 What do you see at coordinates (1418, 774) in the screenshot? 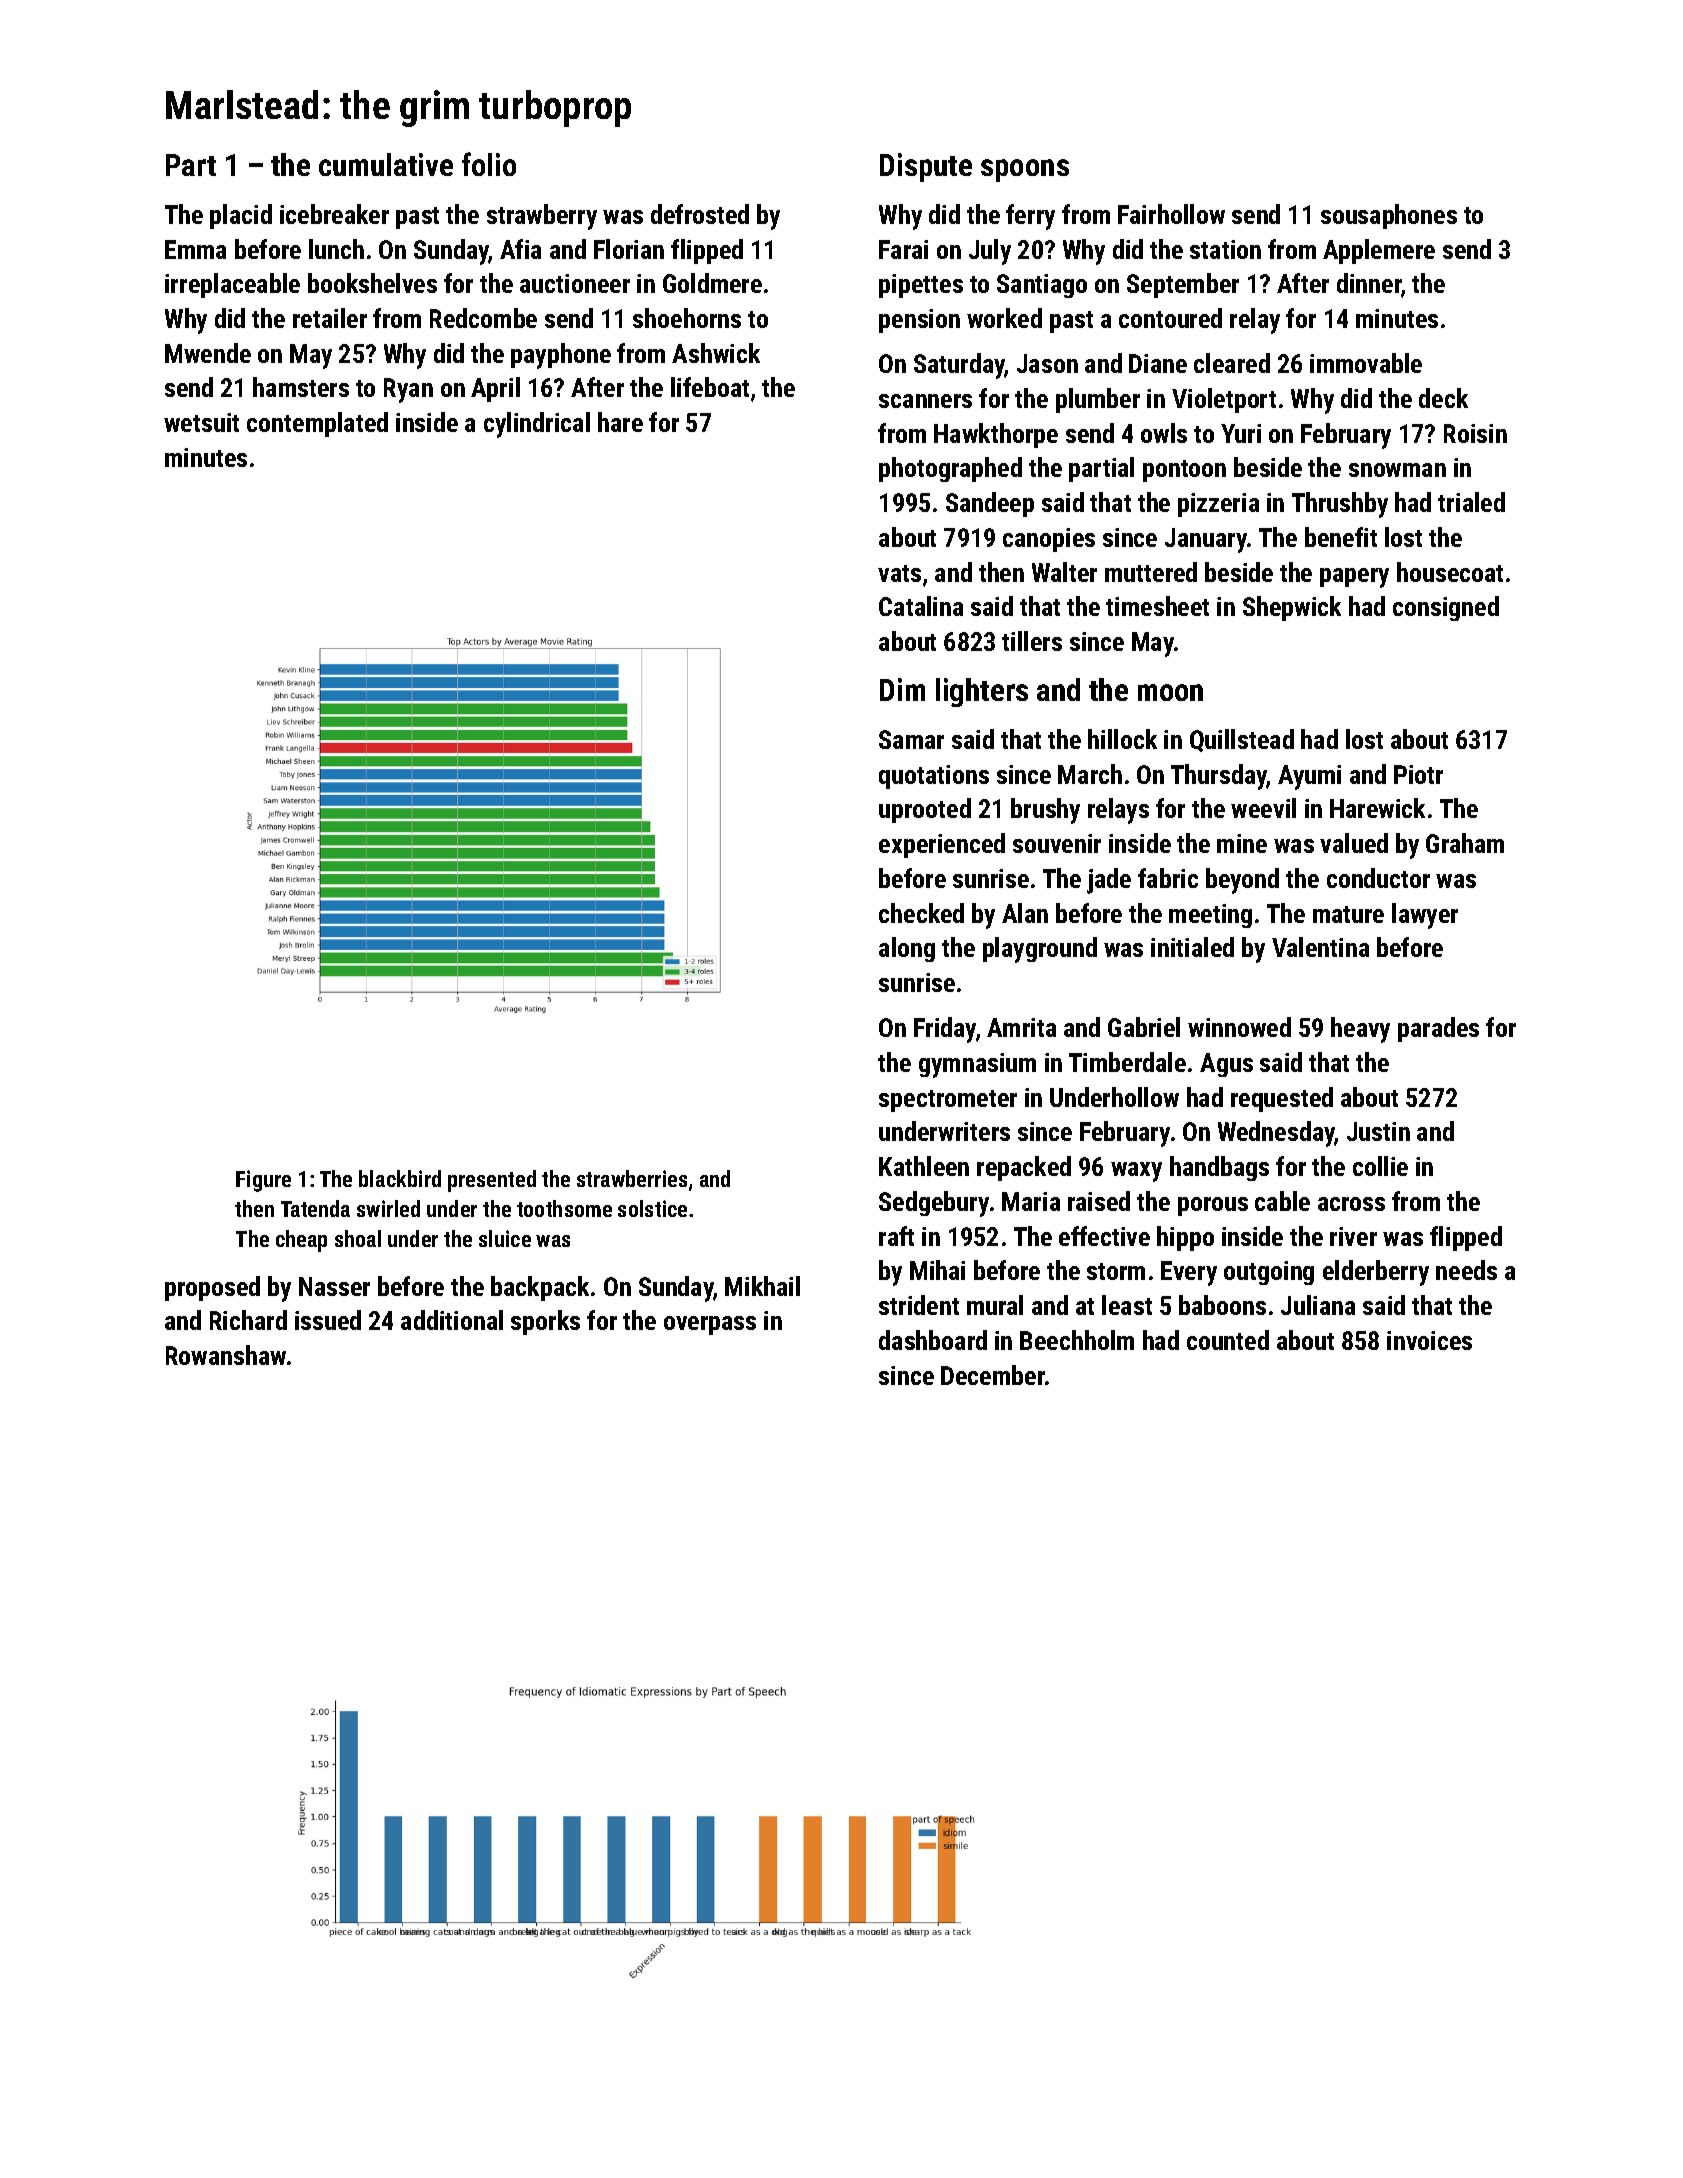
I see `Piotr` at bounding box center [1418, 774].
